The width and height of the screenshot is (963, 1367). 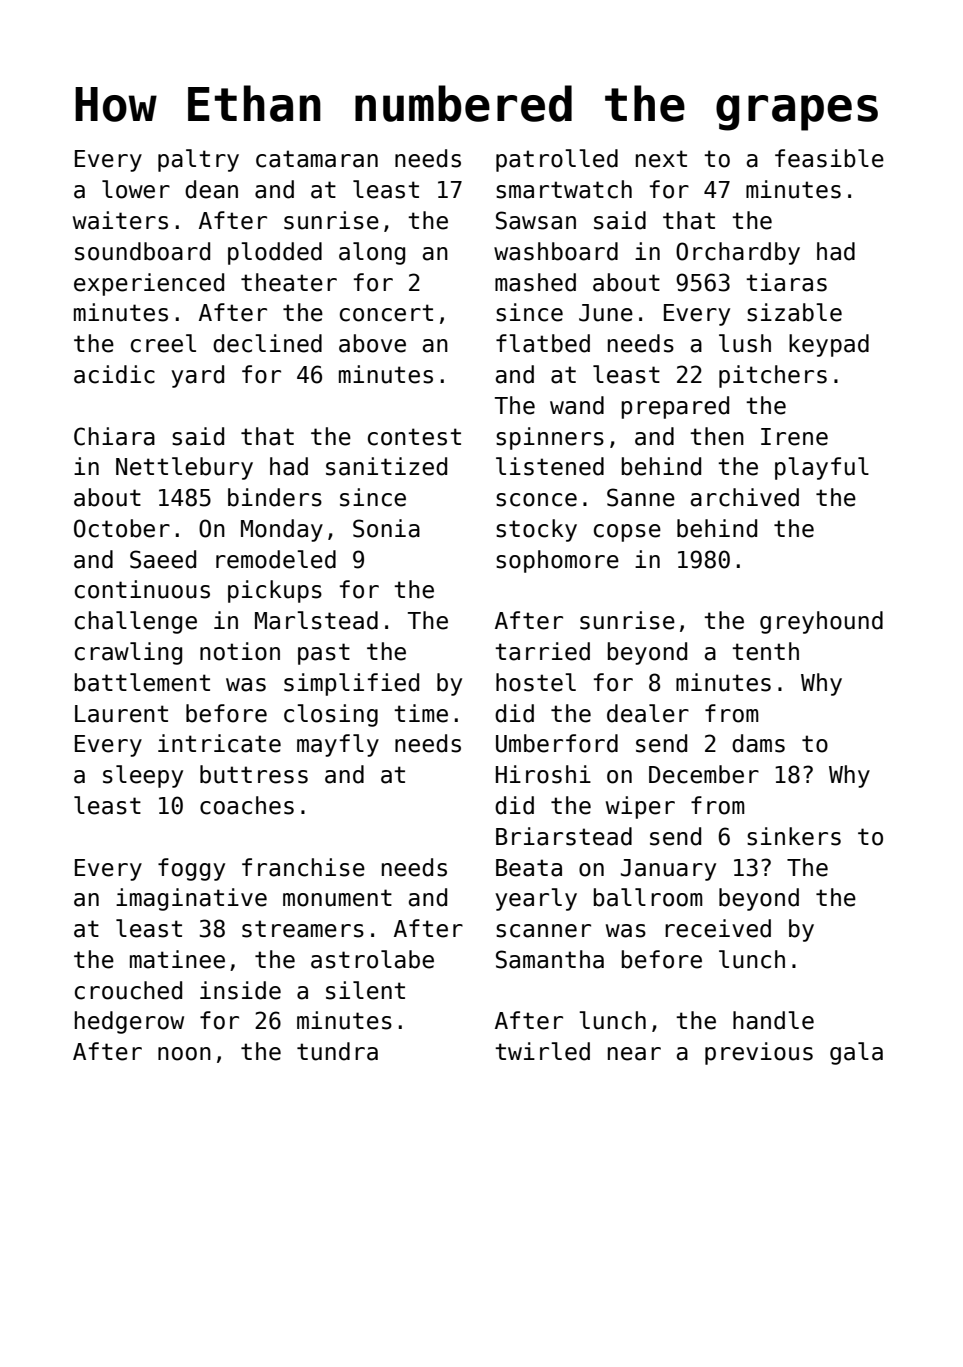 I want to click on crouched, so click(x=128, y=990).
